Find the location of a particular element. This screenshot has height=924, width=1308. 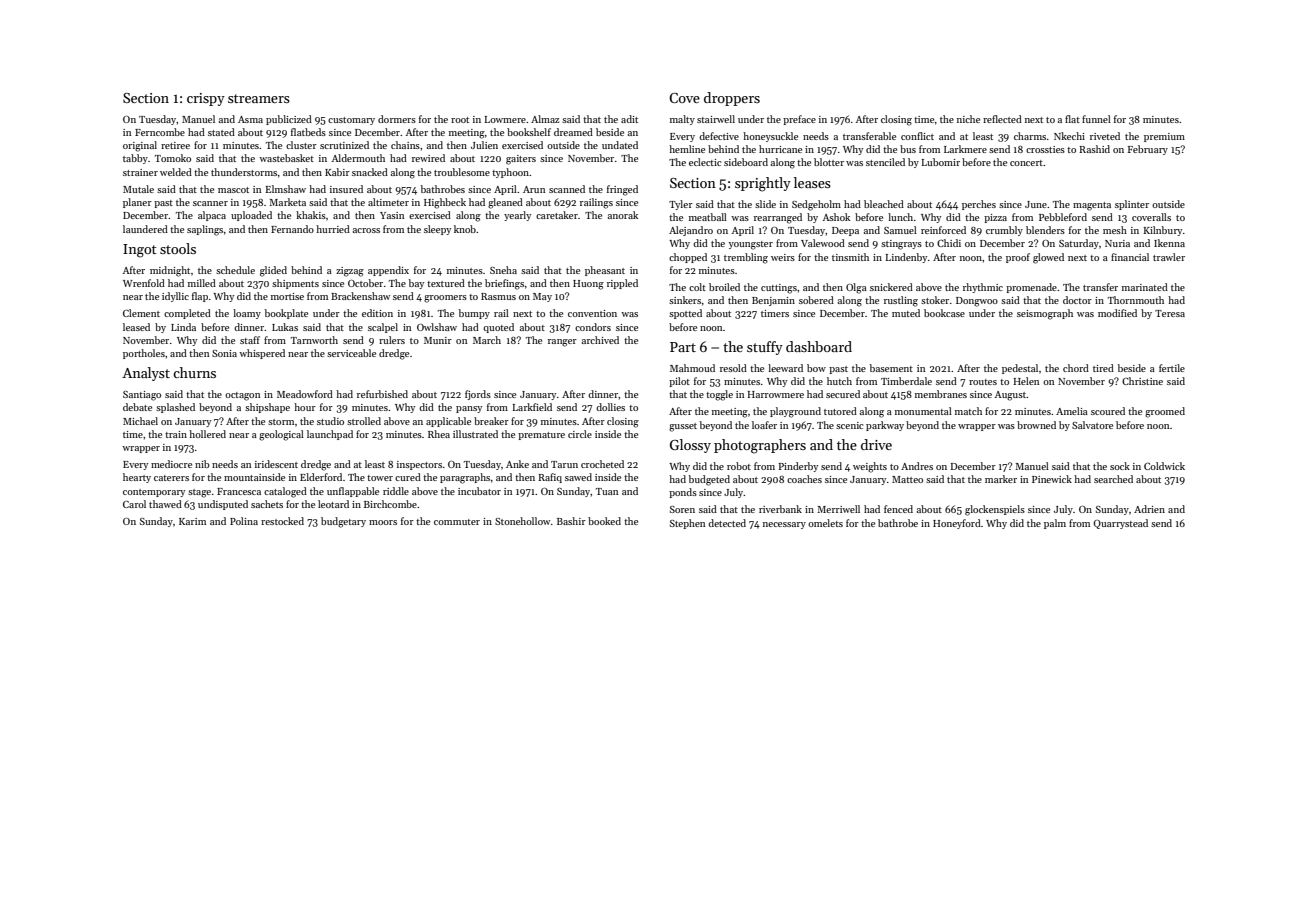

midnight is located at coordinates (170, 271).
